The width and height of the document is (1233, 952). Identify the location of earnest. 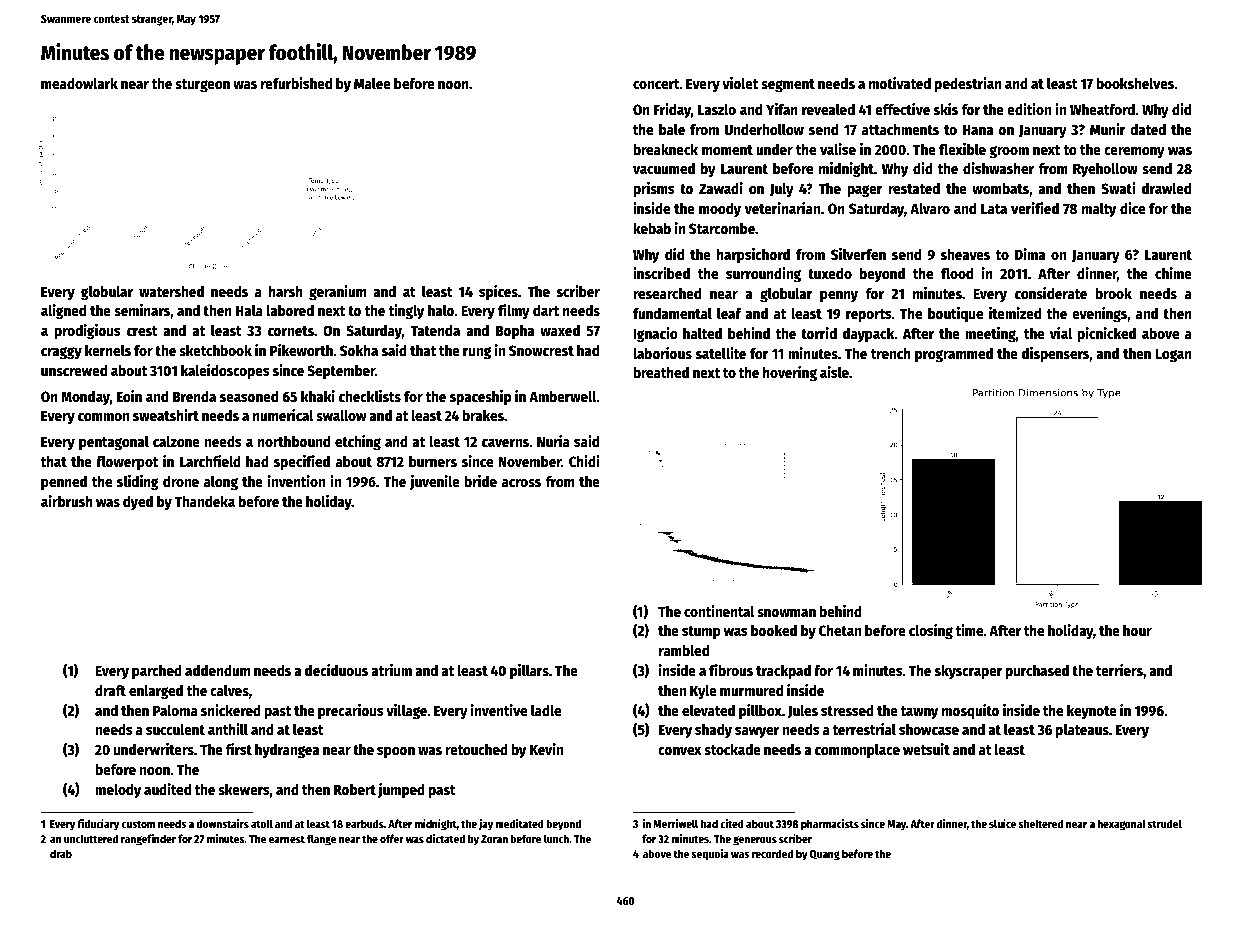
(287, 839).
